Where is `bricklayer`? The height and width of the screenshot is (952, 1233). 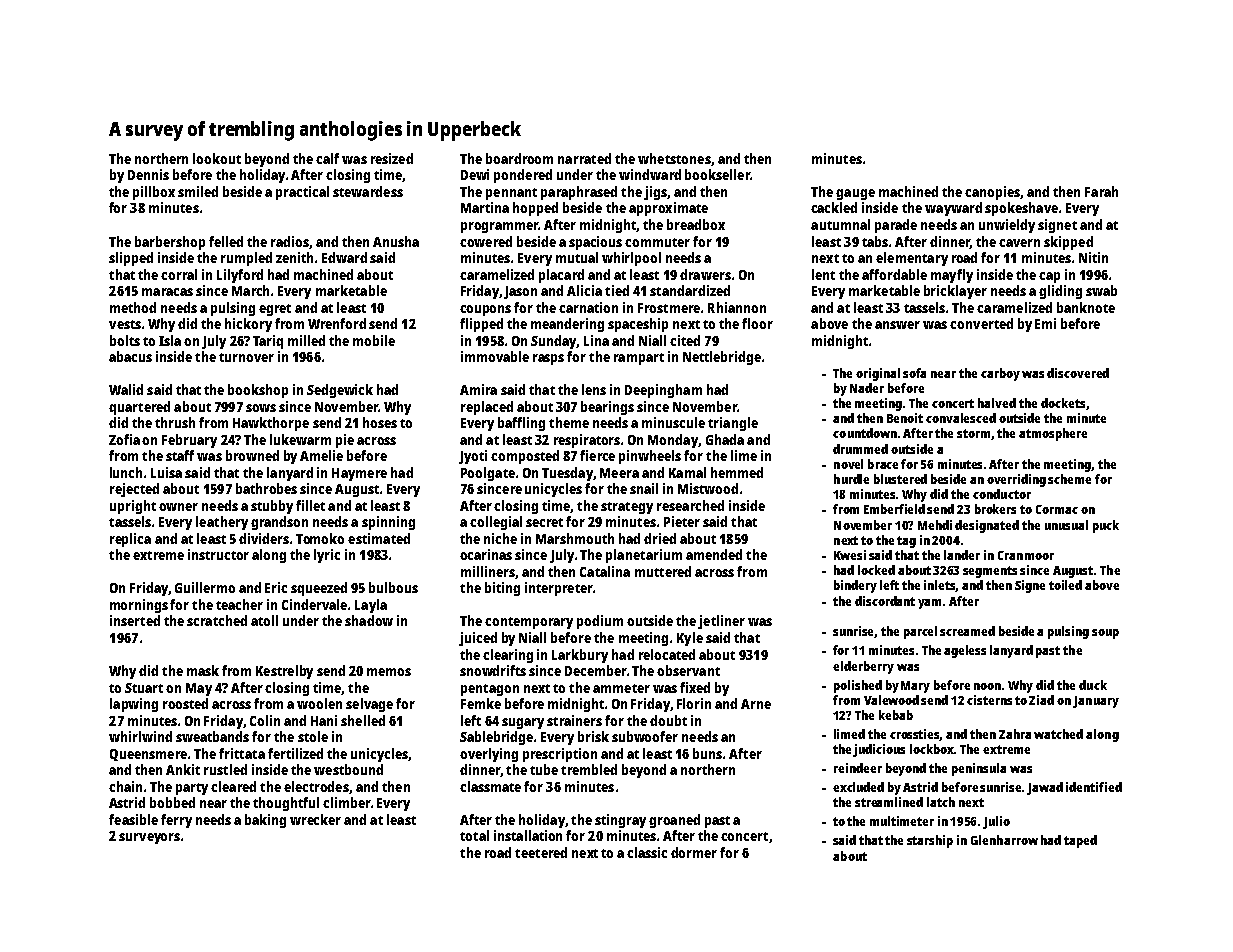 bricklayer is located at coordinates (955, 292).
